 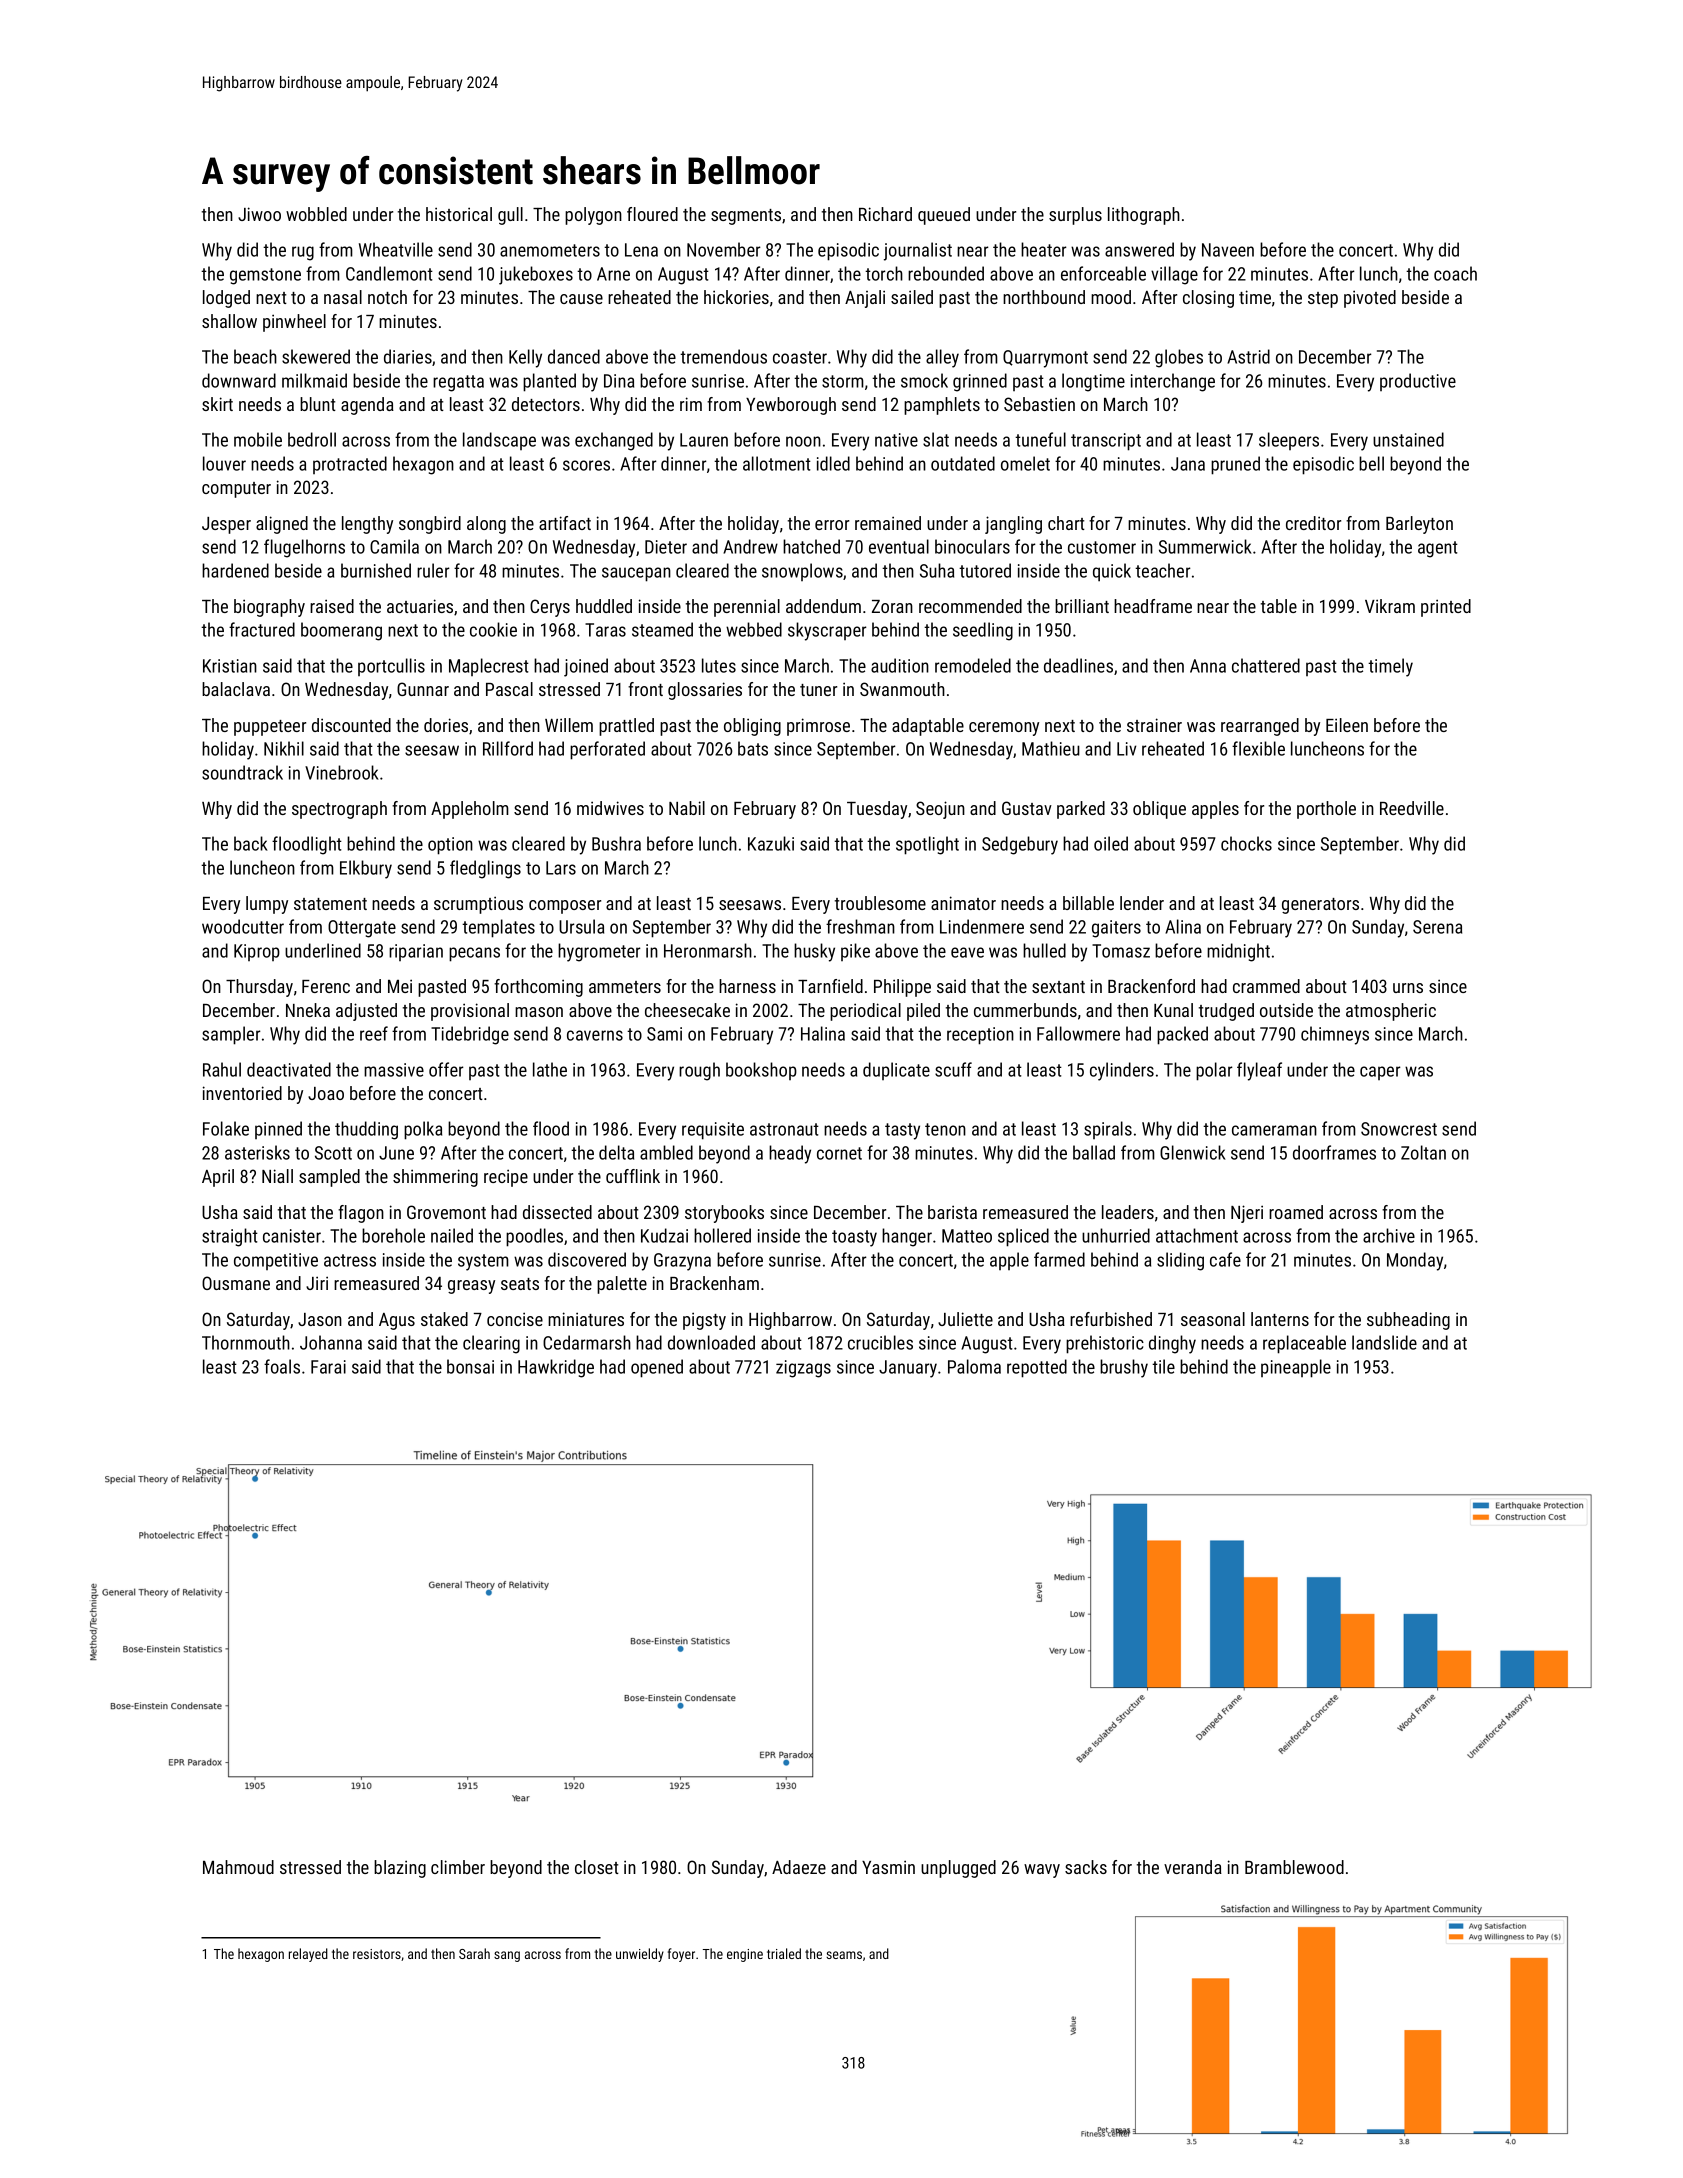 What do you see at coordinates (708, 950) in the screenshot?
I see `Heronmarsh` at bounding box center [708, 950].
